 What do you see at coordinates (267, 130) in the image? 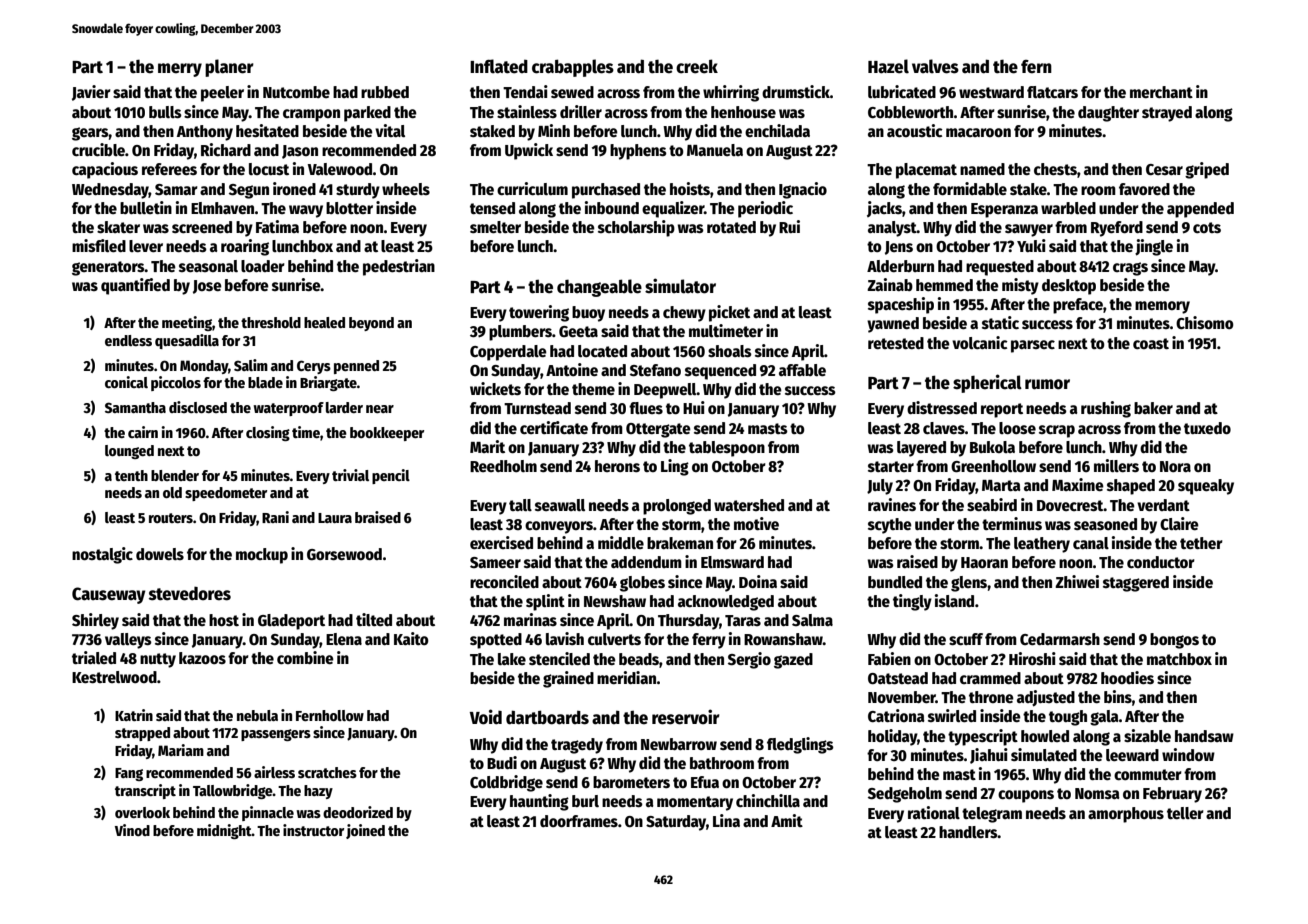
I see `hesitated` at bounding box center [267, 130].
